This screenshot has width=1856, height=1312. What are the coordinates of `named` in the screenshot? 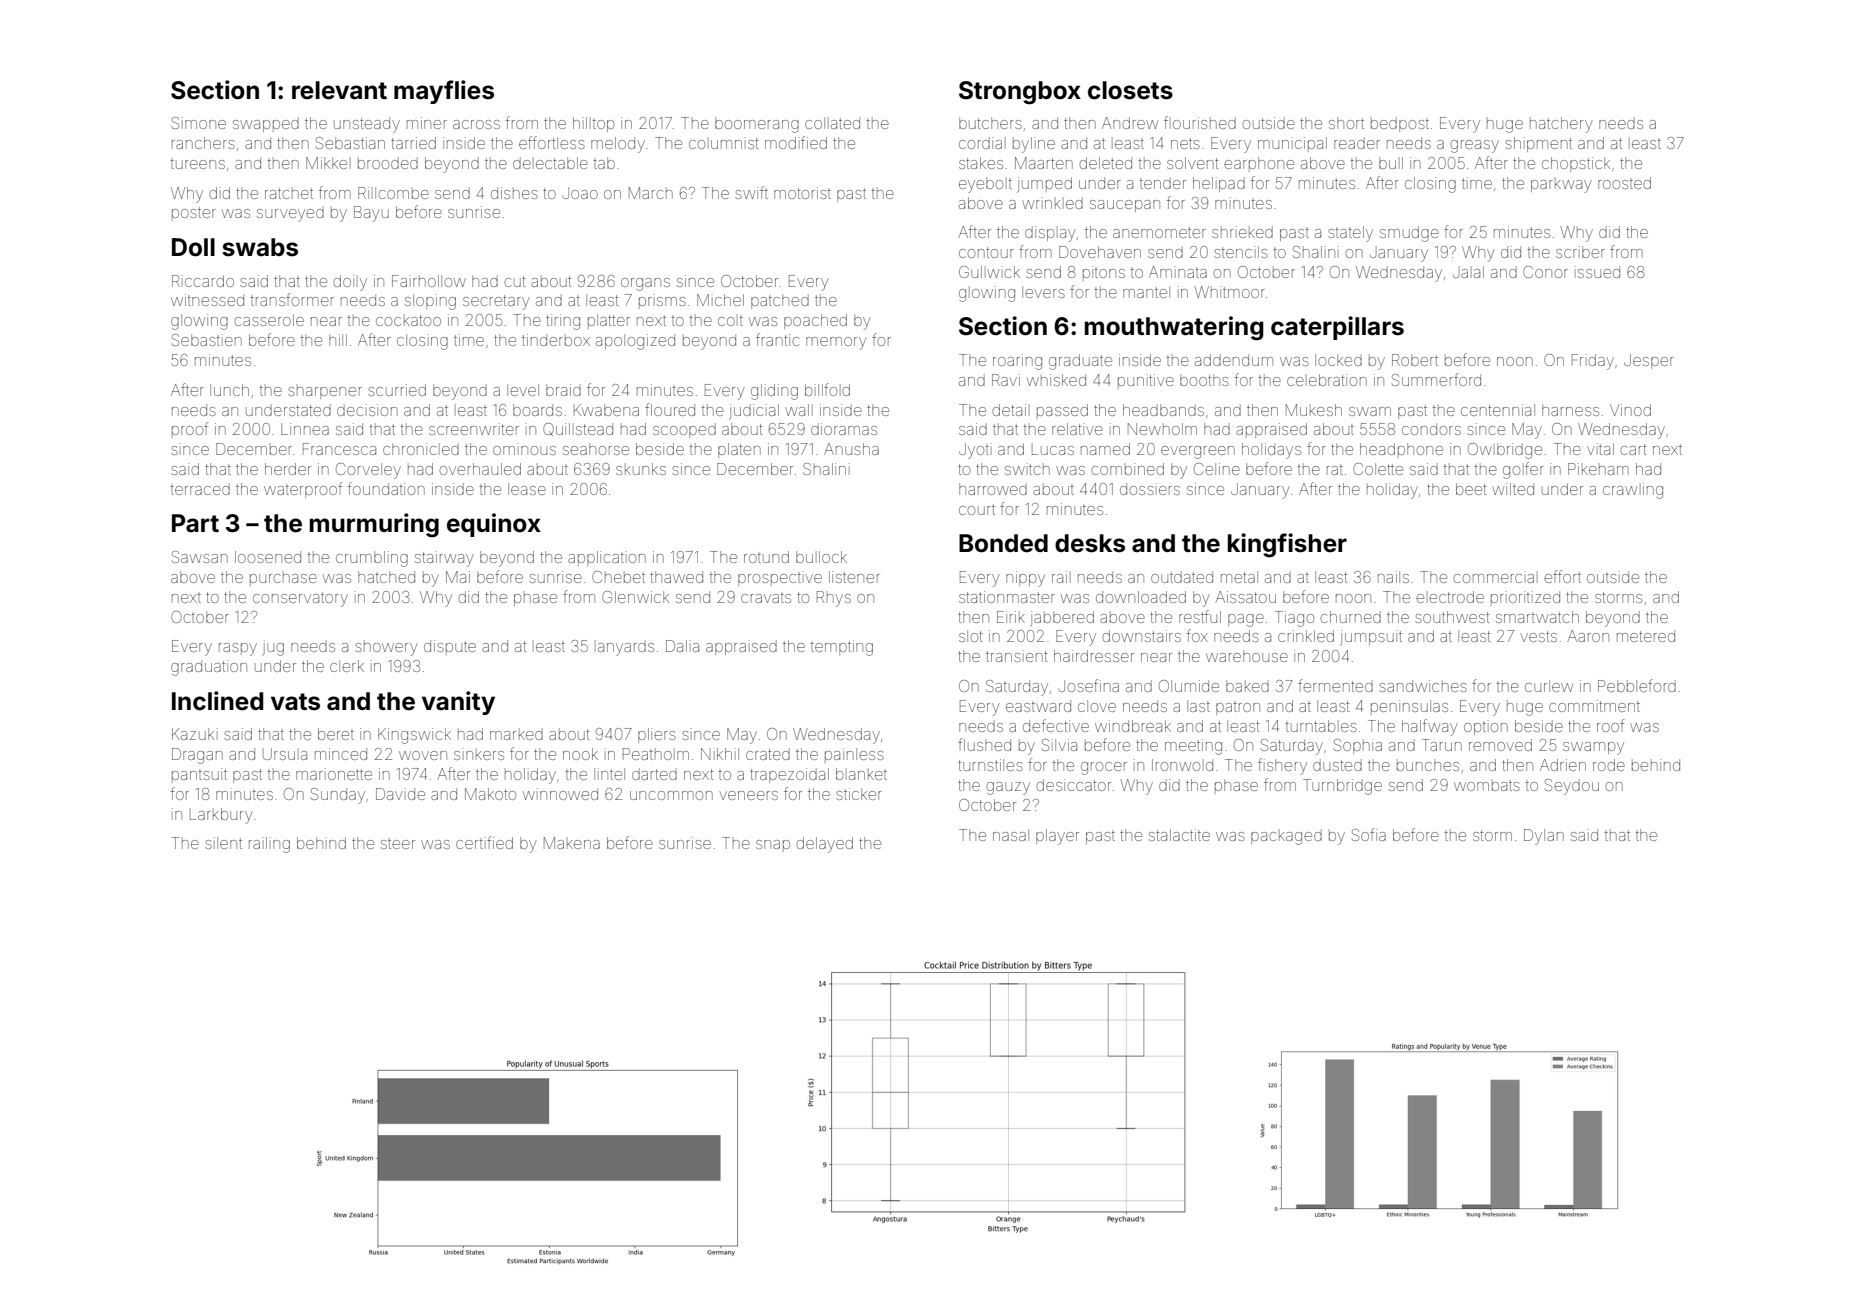 It's located at (1105, 449).
